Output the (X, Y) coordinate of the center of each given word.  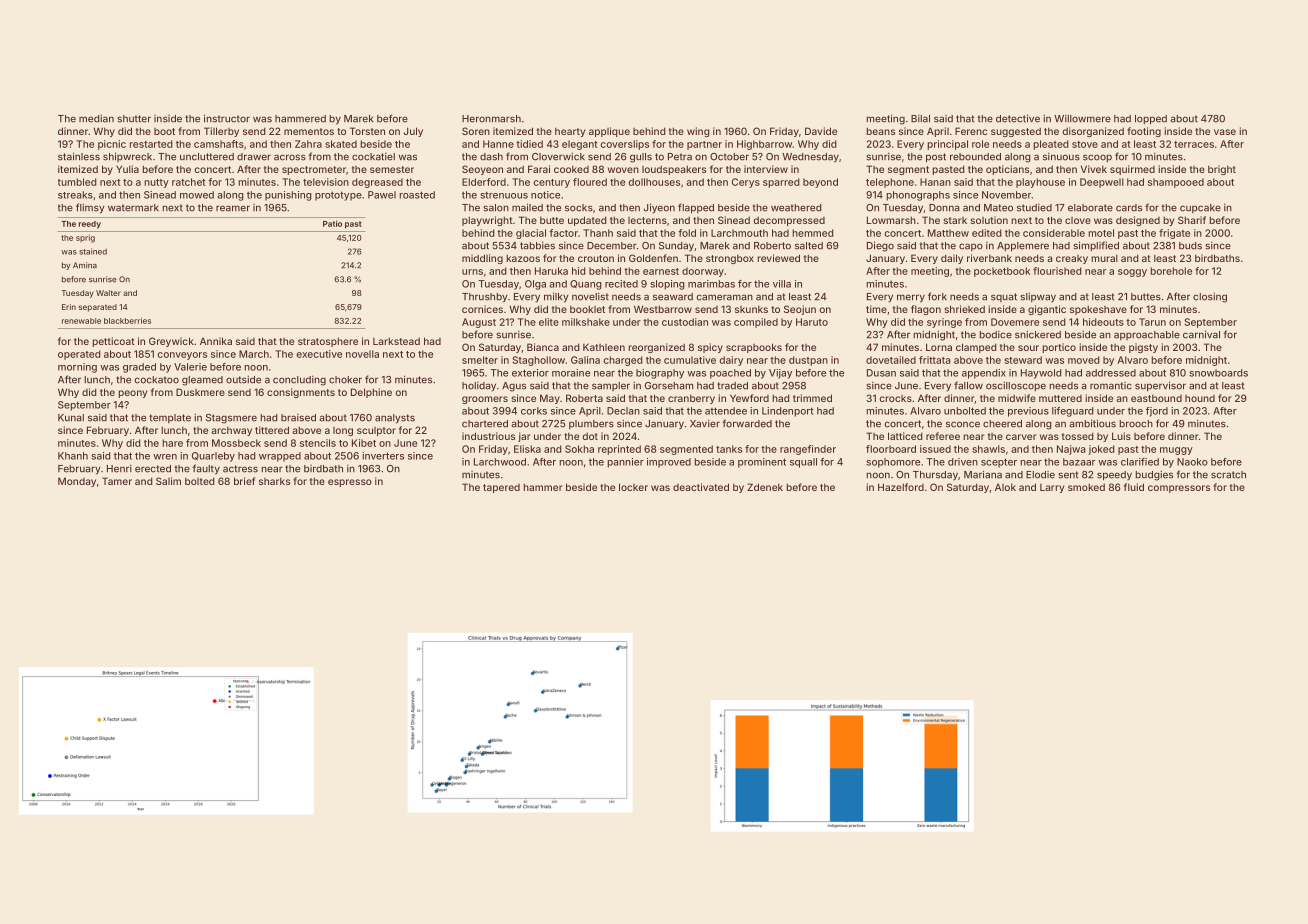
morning (77, 368)
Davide (821, 131)
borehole (1171, 271)
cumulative (690, 360)
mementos (309, 131)
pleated (1051, 145)
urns (472, 272)
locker (633, 487)
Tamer (117, 481)
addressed (1111, 373)
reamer (233, 208)
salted (809, 246)
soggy (1132, 273)
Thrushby (485, 298)
